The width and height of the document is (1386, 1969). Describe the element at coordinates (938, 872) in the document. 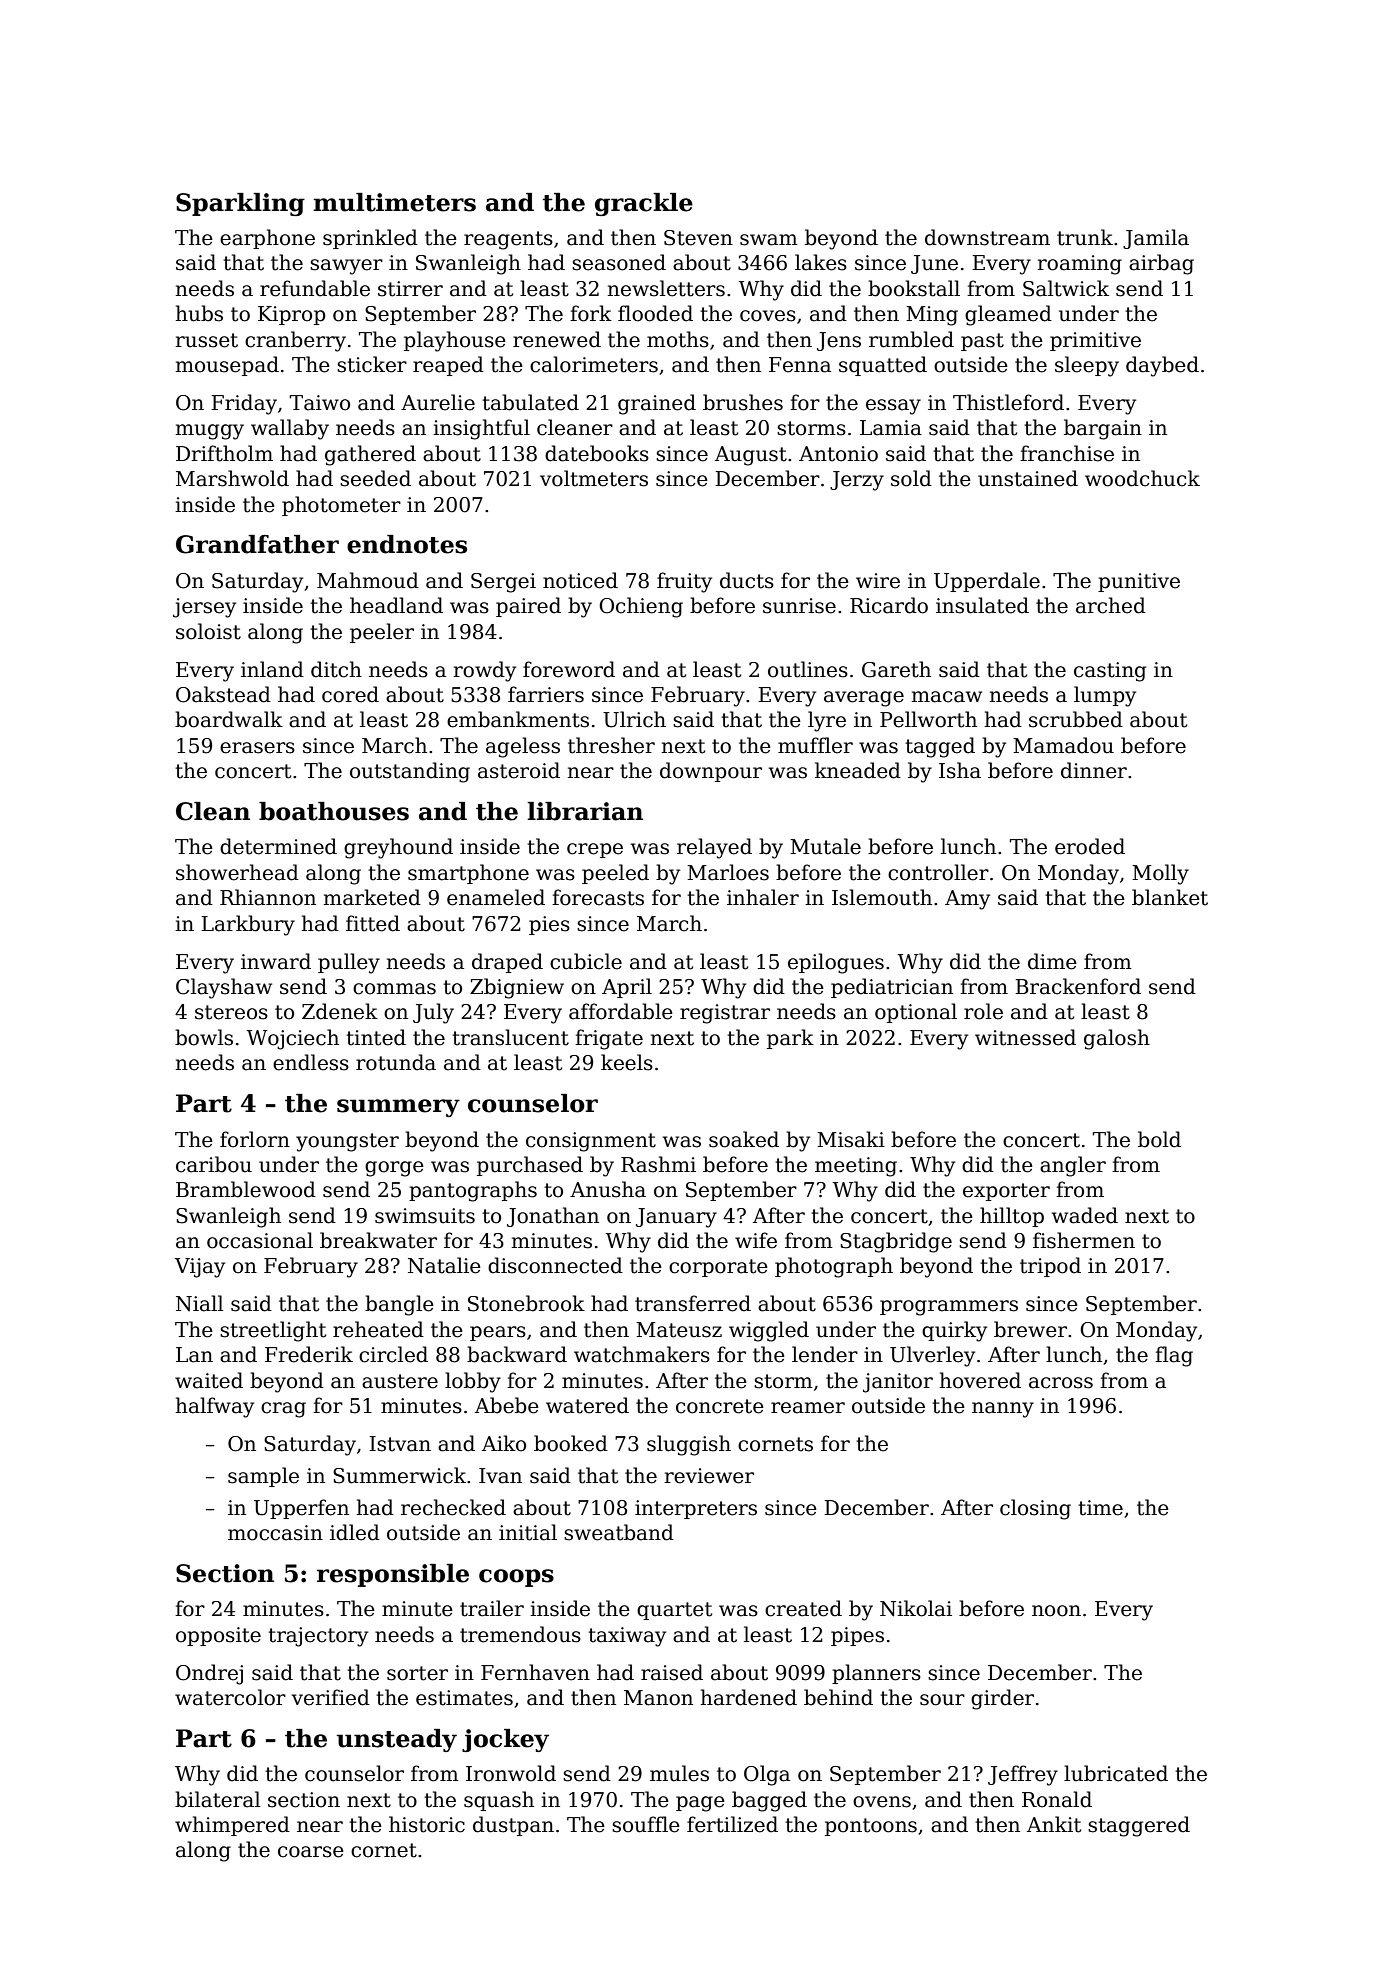

I see `controller` at that location.
